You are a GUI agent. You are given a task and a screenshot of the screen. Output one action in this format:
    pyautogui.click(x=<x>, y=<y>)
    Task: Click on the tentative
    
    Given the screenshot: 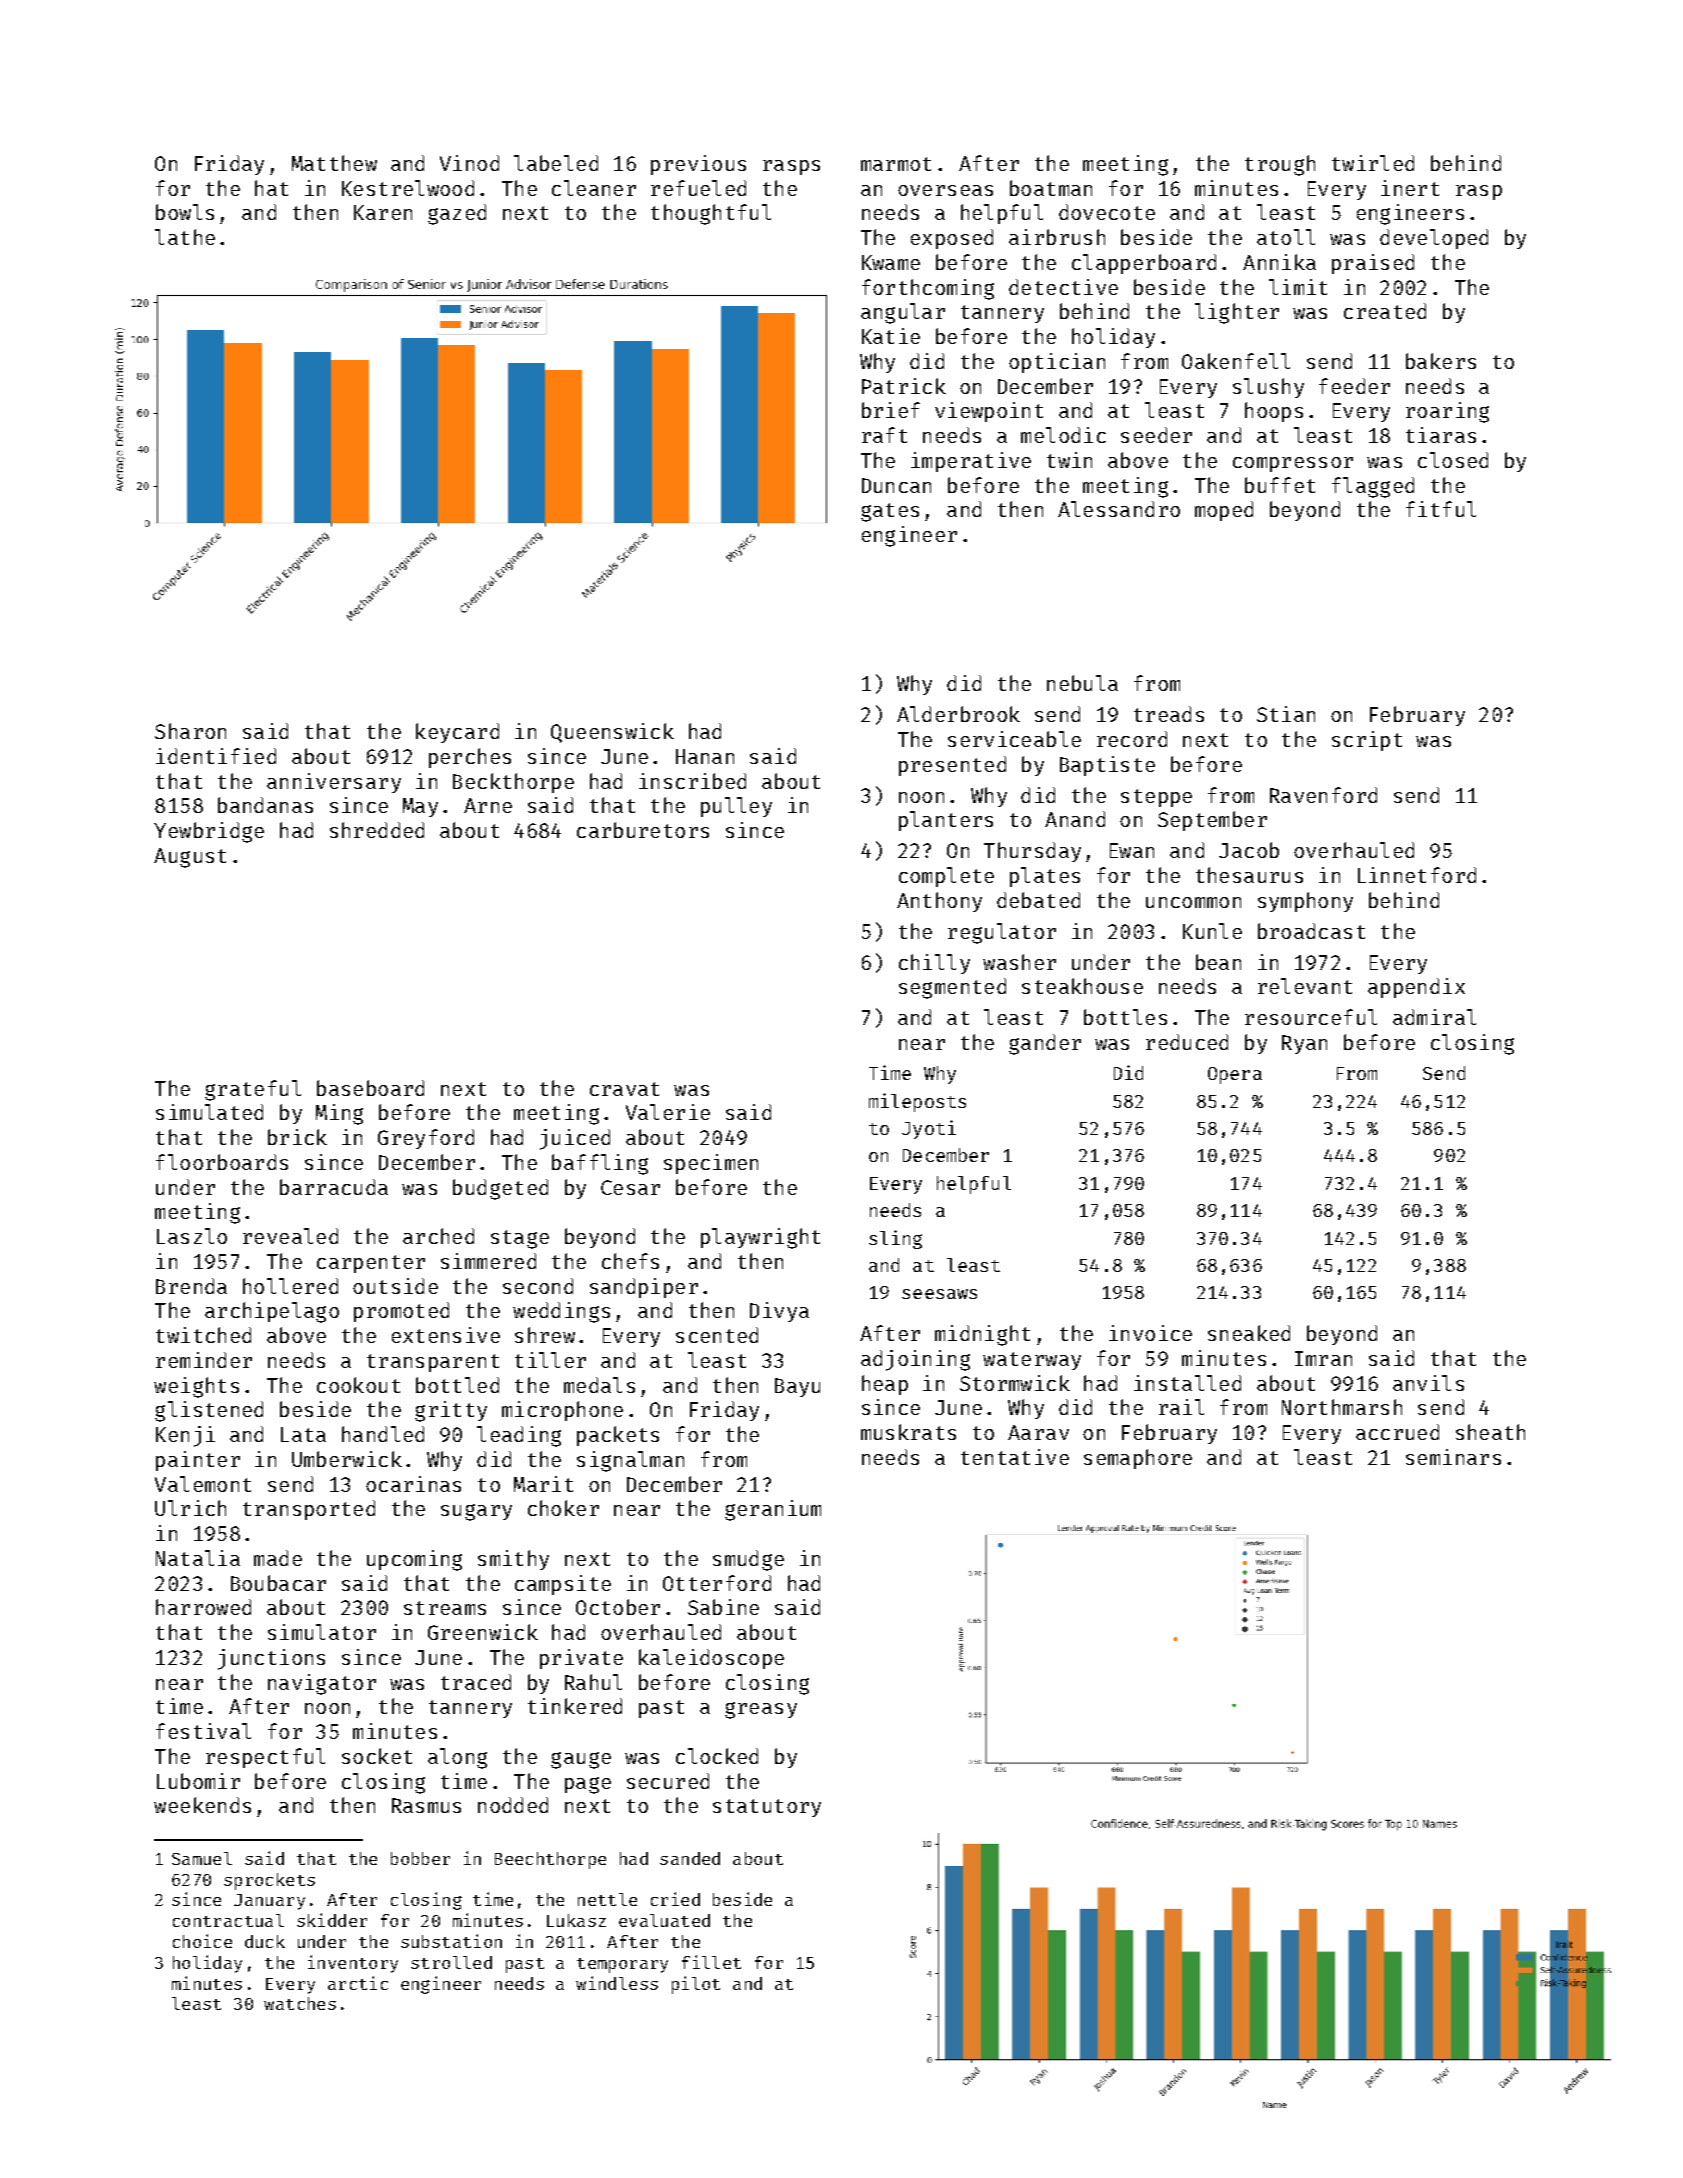 What is the action you would take?
    pyautogui.click(x=1015, y=1457)
